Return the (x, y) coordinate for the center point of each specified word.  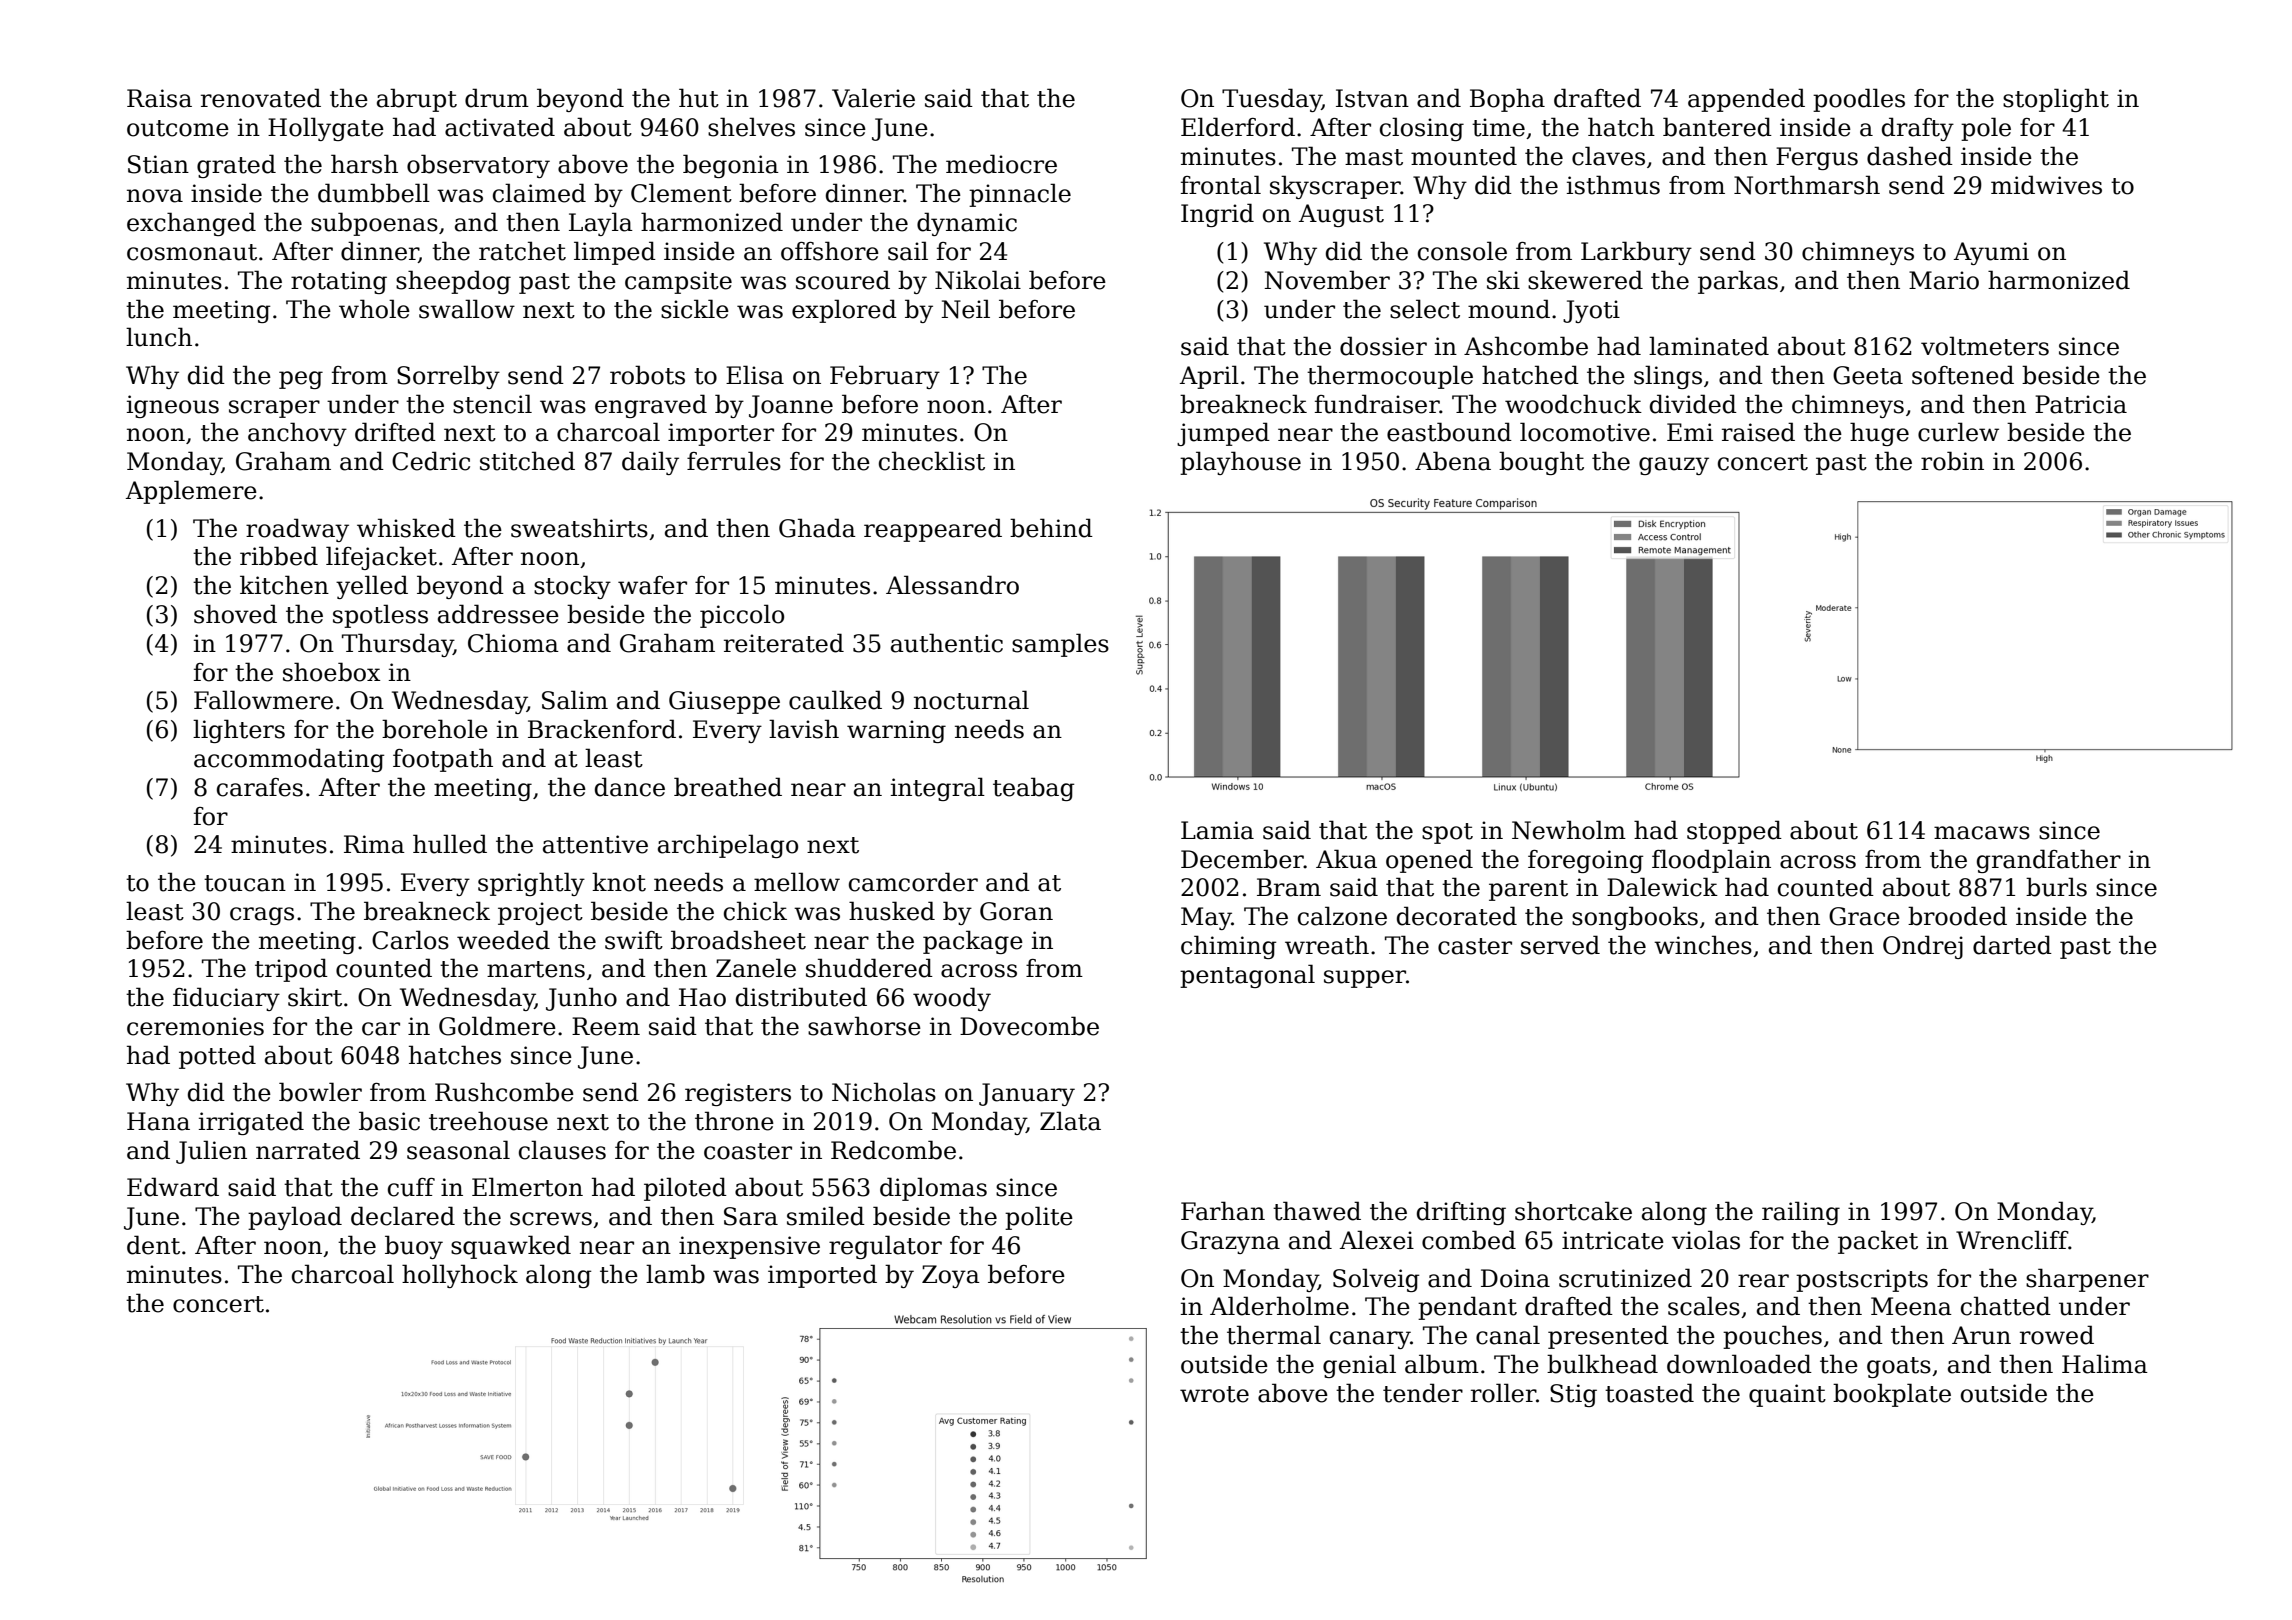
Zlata (1070, 1121)
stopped (1734, 832)
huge (1879, 434)
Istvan (1372, 98)
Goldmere (497, 1026)
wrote (1214, 1394)
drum (497, 98)
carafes (260, 787)
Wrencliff (2012, 1240)
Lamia (1217, 830)
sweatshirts (579, 528)
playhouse (1240, 463)
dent (153, 1245)
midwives (2046, 185)
